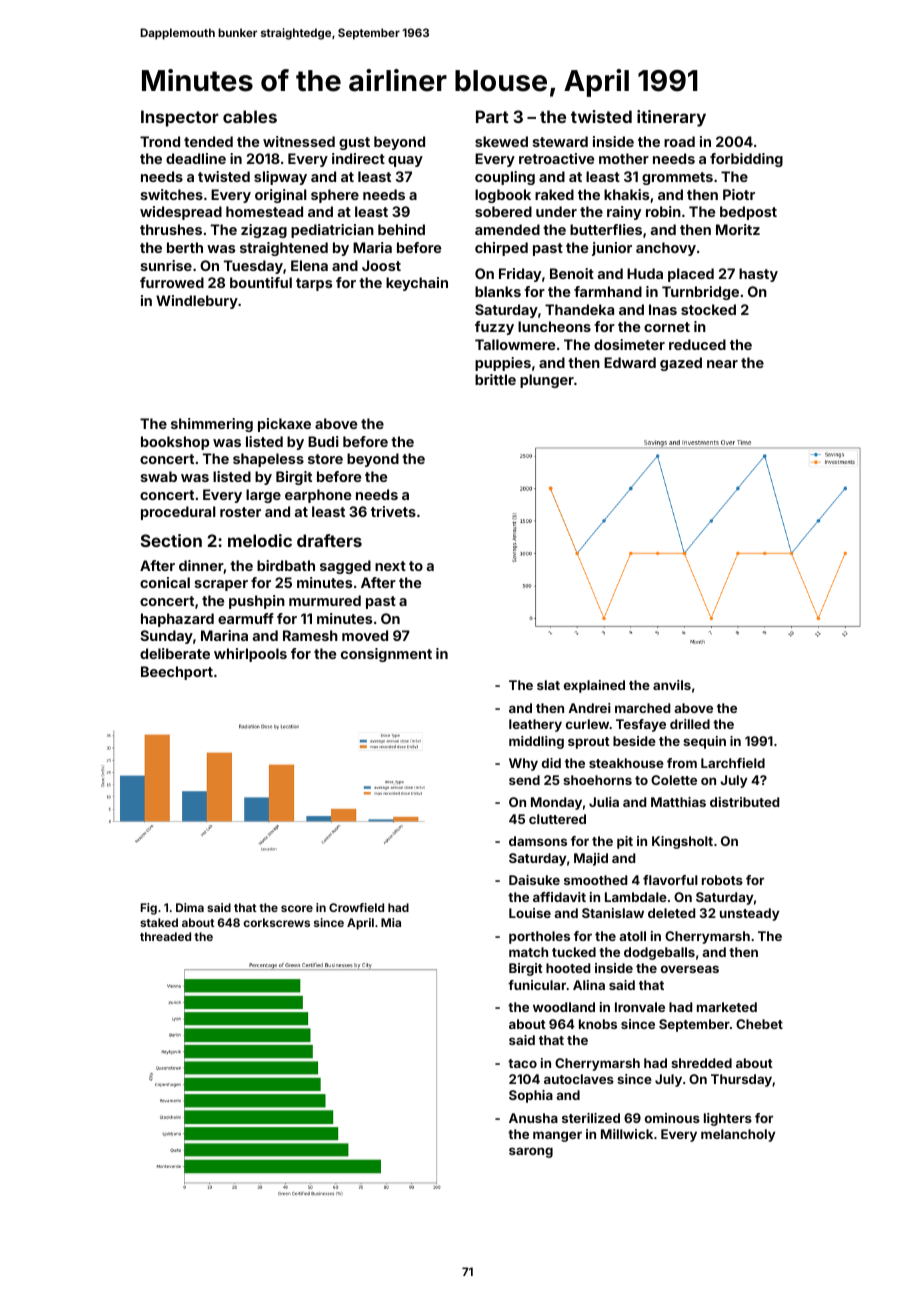 This page has width=924, height=1314. I want to click on chirped, so click(501, 249).
